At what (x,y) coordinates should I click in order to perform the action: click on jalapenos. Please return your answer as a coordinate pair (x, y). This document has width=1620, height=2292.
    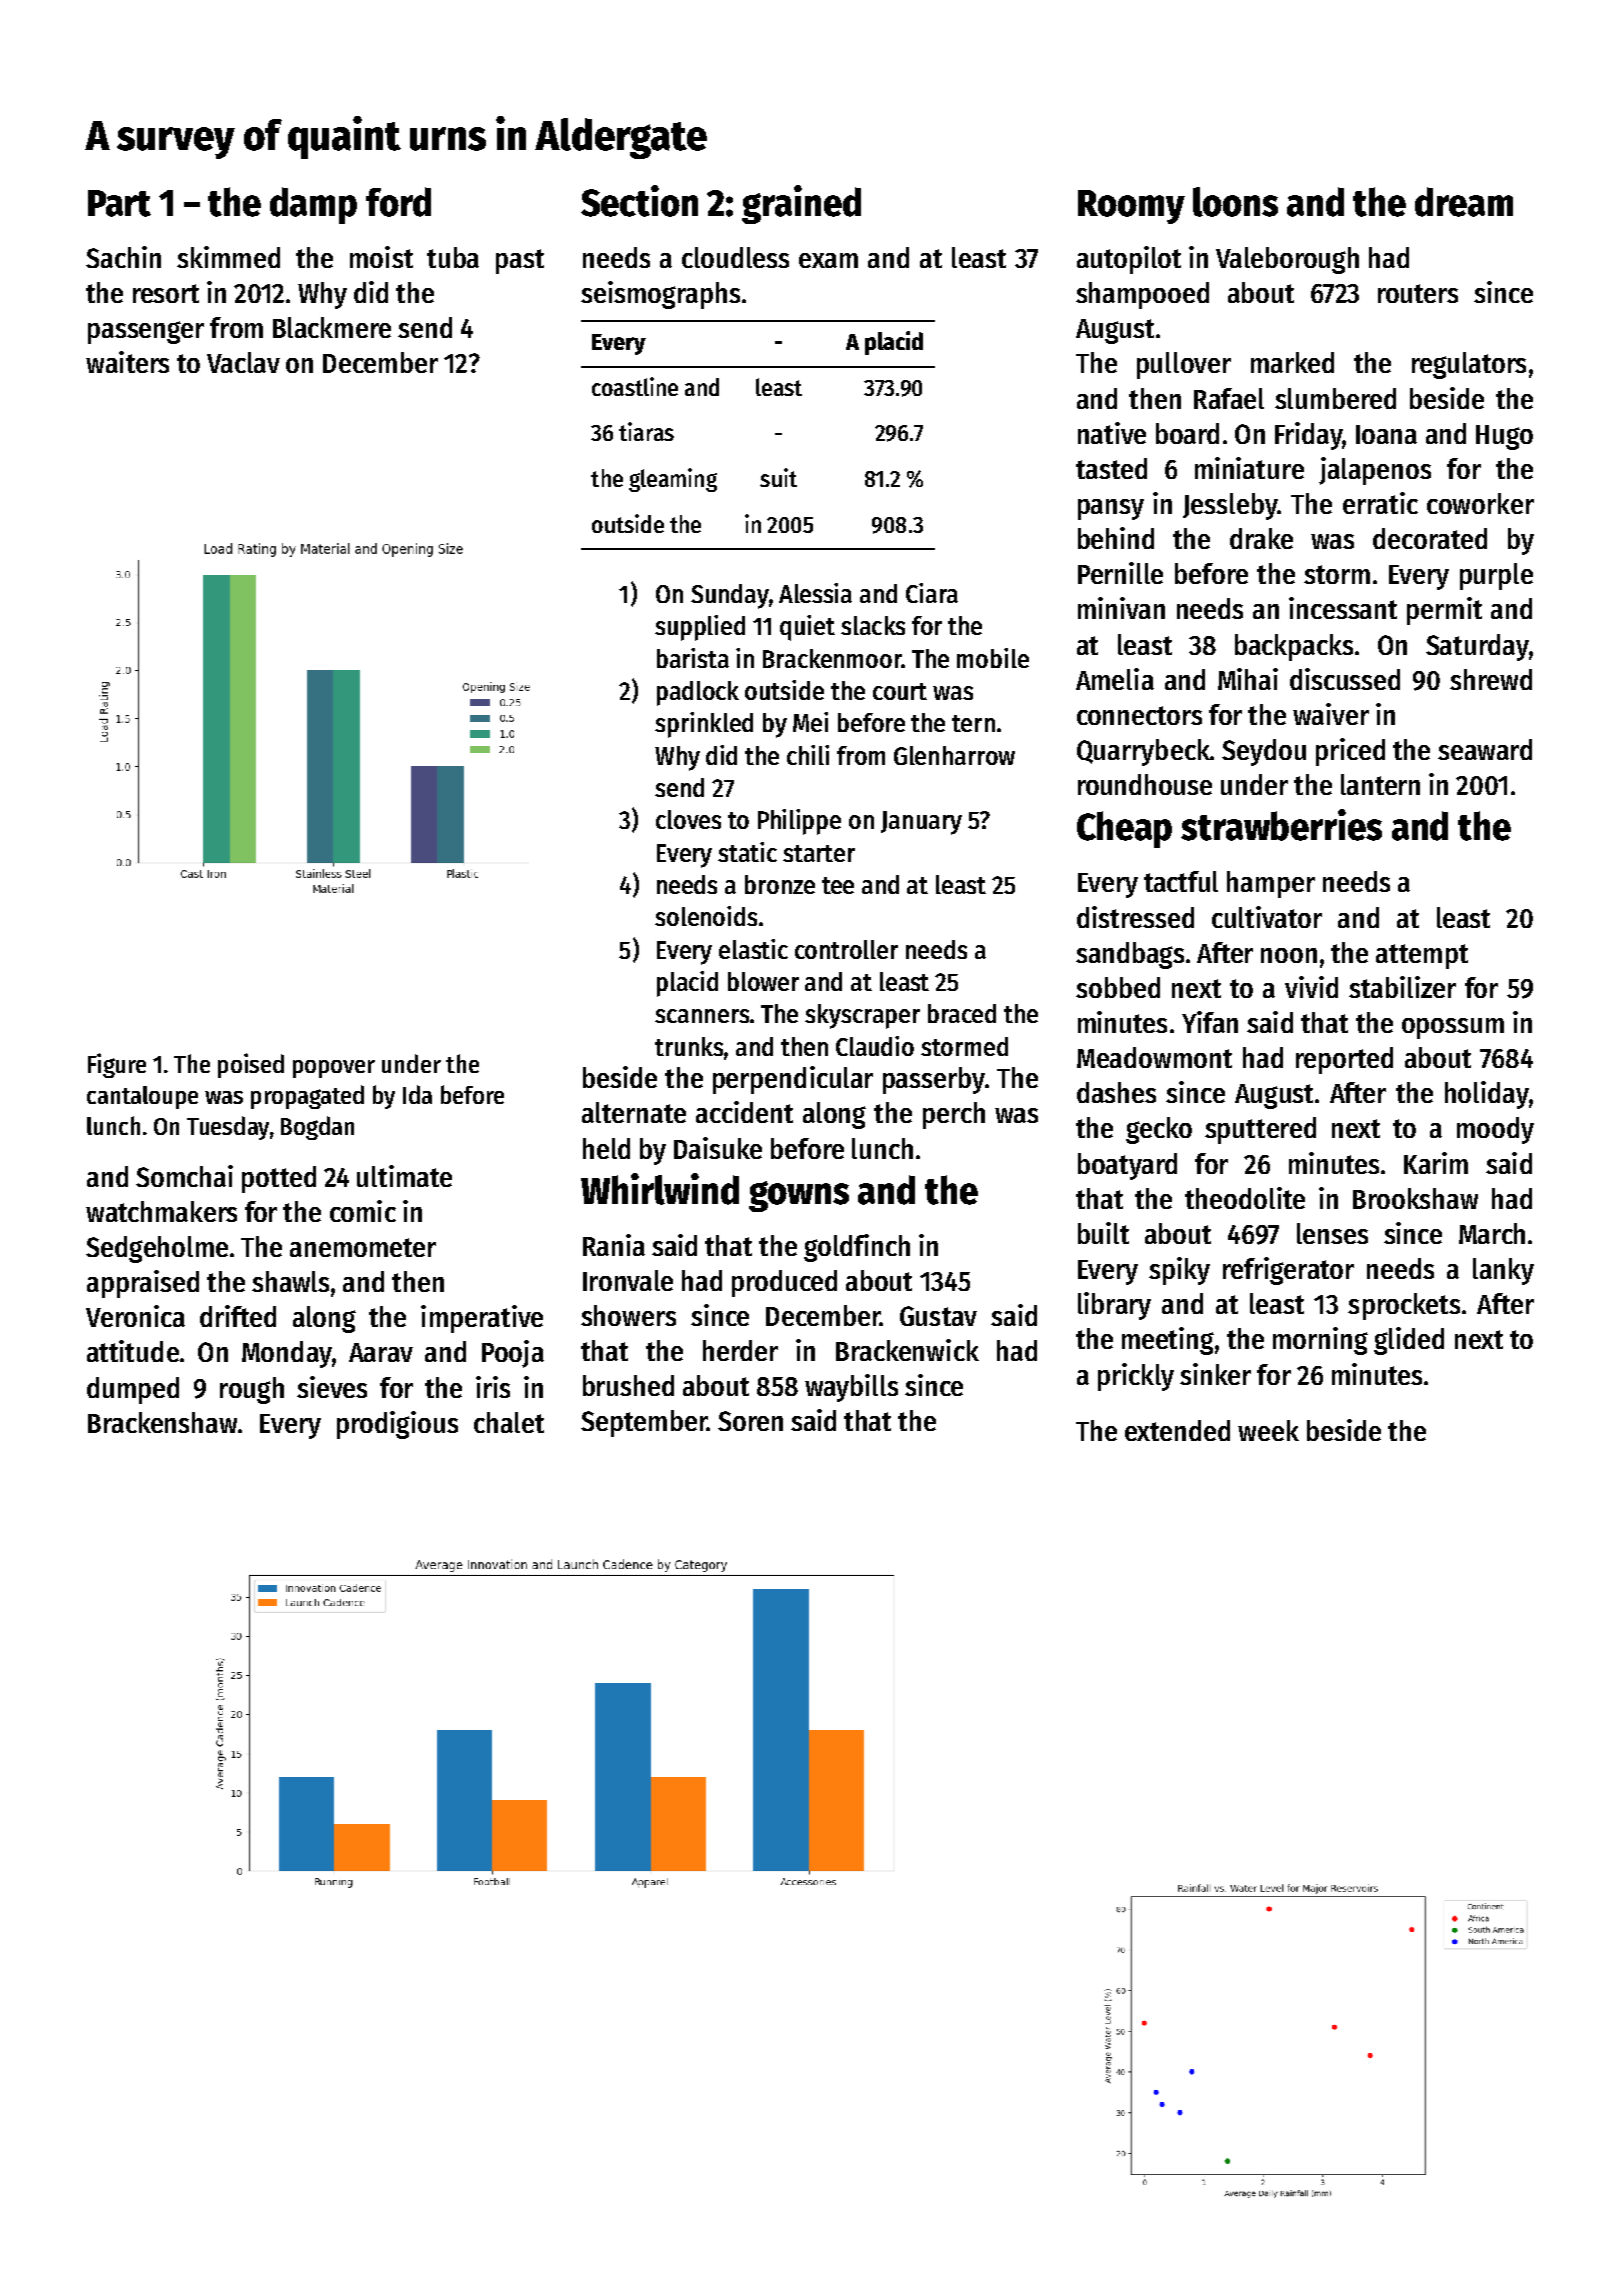
    Looking at the image, I should click on (1375, 471).
